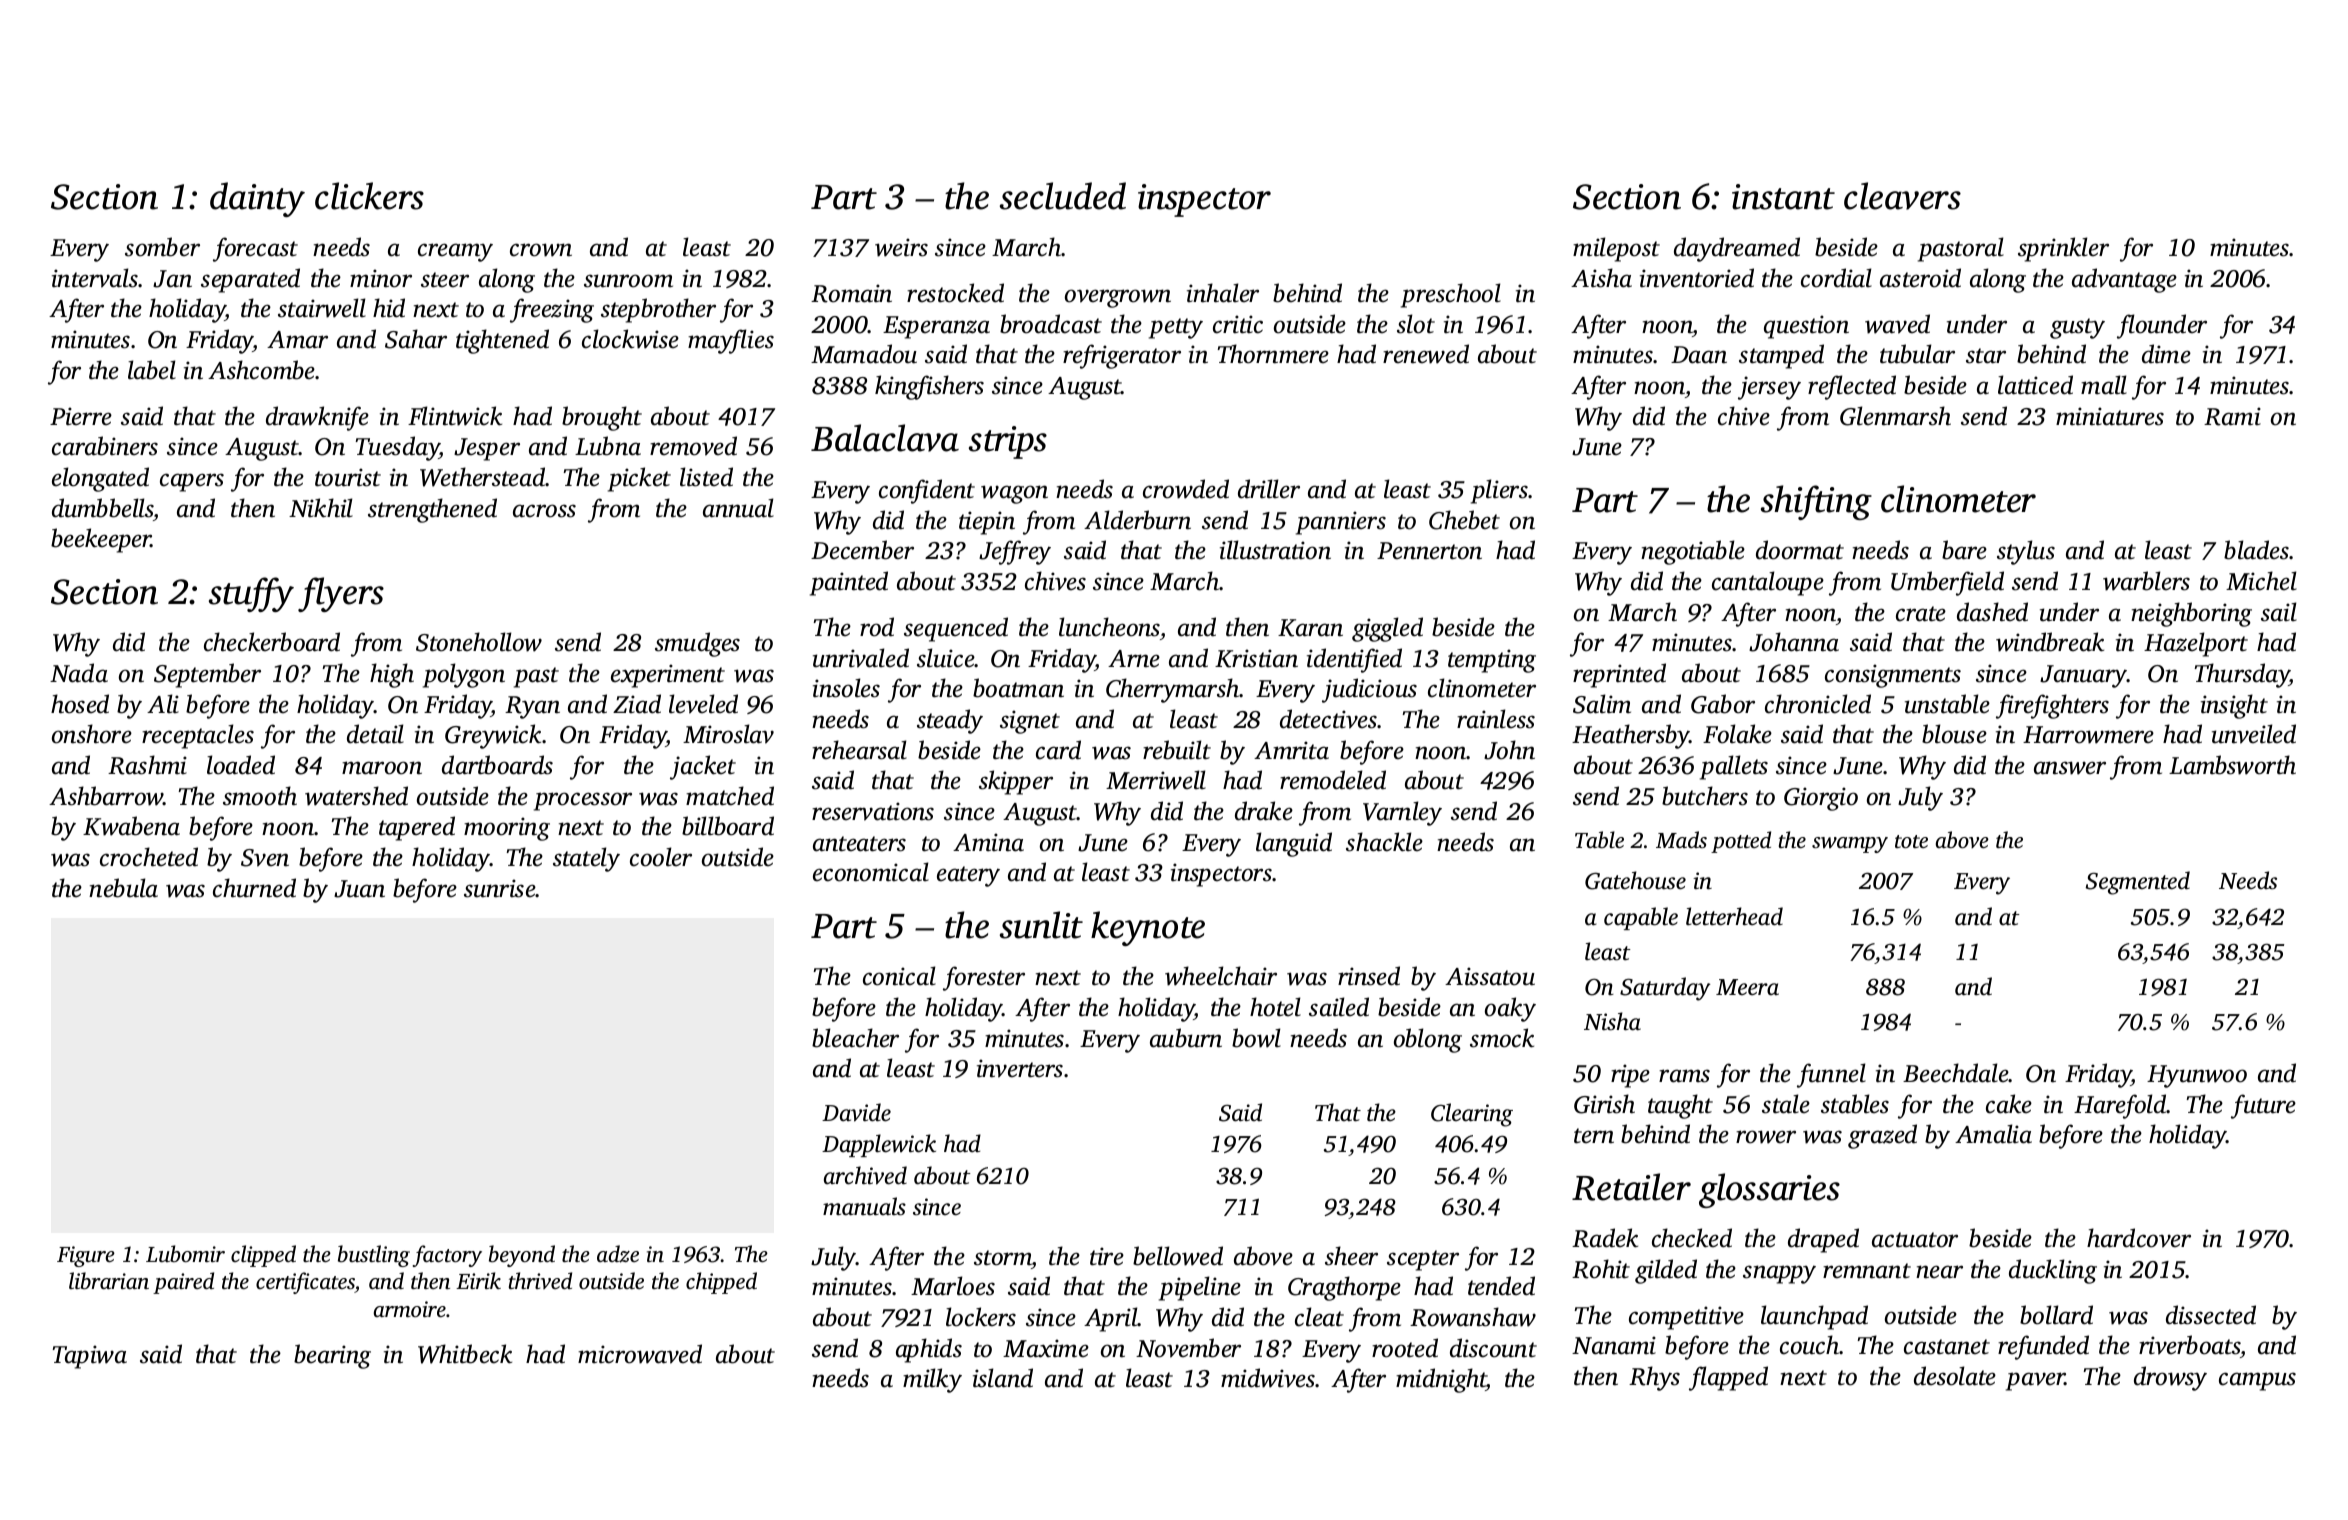  I want to click on clickers, so click(369, 196).
